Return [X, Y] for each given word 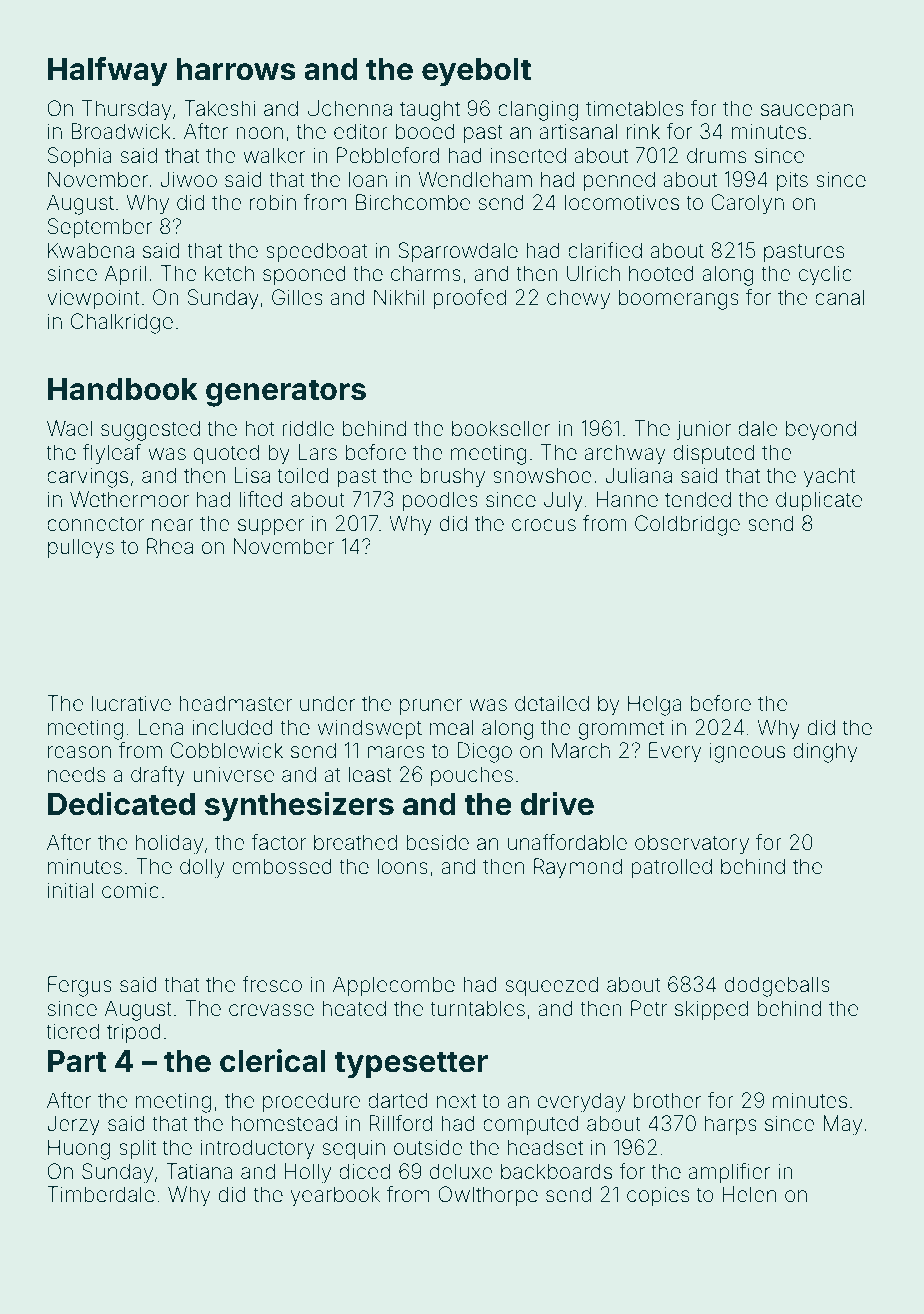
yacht [829, 477]
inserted [528, 155]
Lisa [252, 475]
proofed [470, 299]
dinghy [825, 752]
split [137, 1149]
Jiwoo [188, 179]
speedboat [316, 252]
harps [731, 1125]
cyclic [825, 275]
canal [840, 297]
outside [428, 1147]
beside [437, 842]
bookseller [501, 428]
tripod [134, 1033]
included [232, 727]
